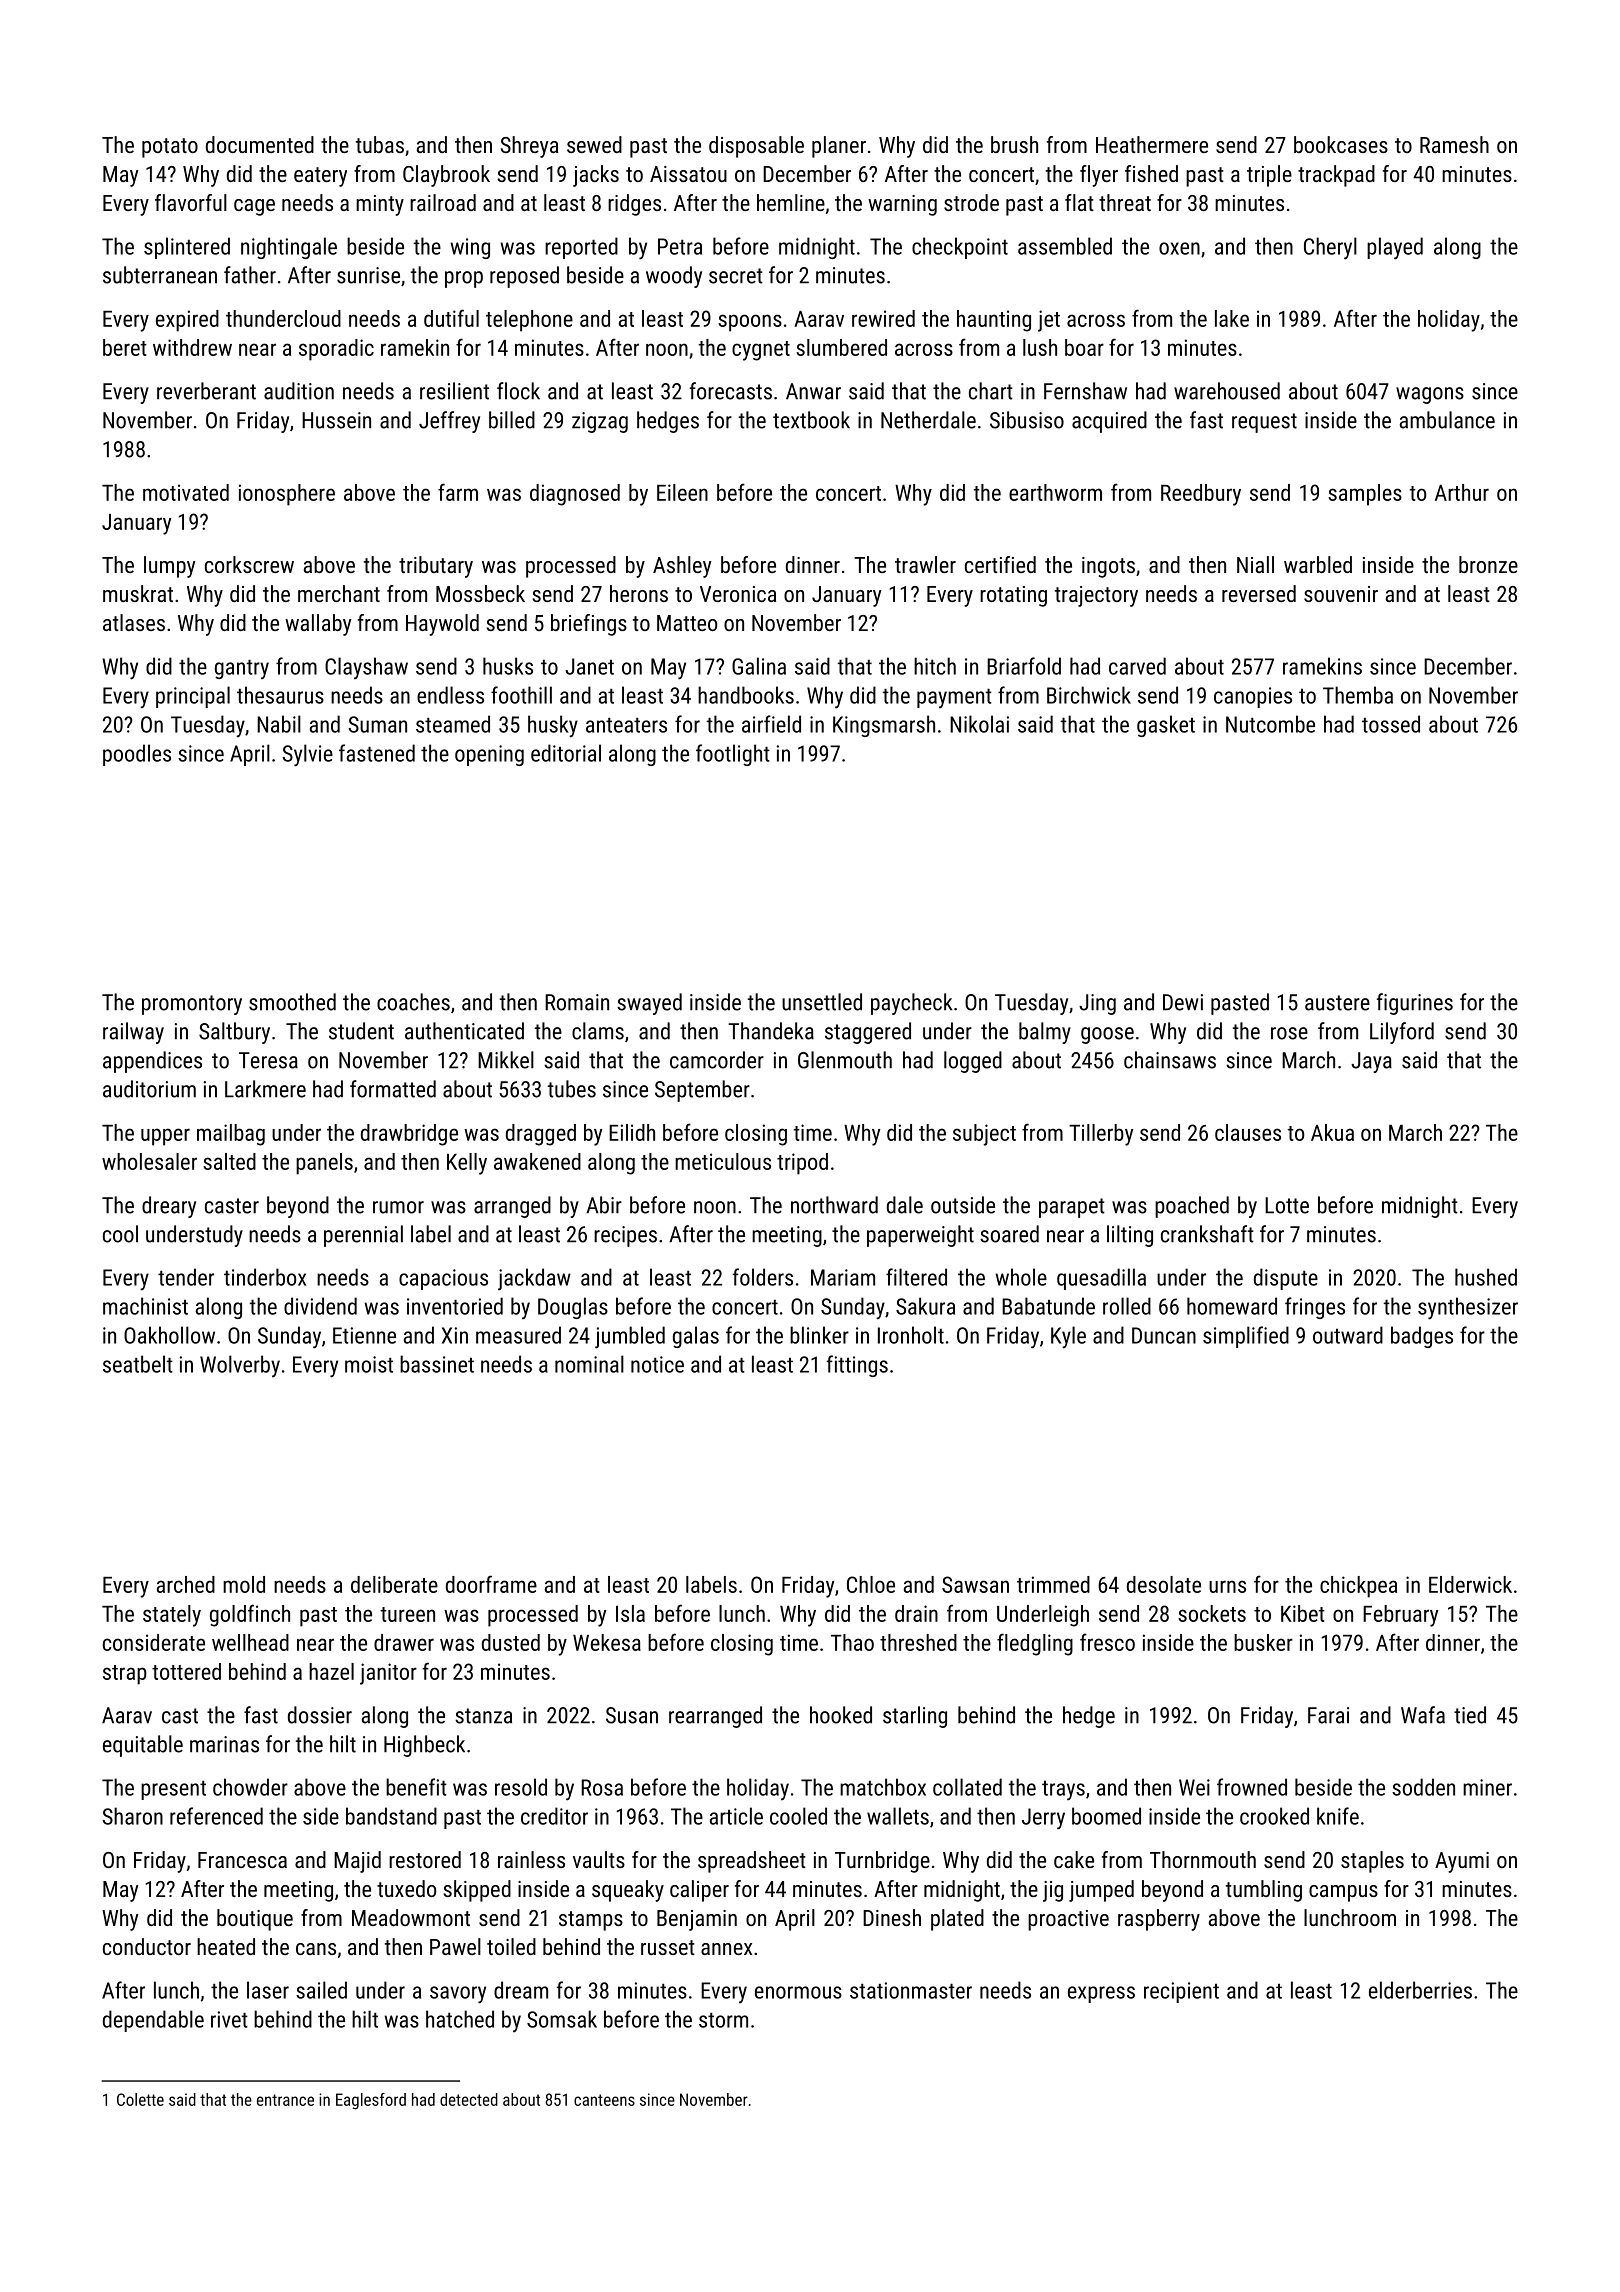 The height and width of the screenshot is (2292, 1620). What do you see at coordinates (1395, 248) in the screenshot?
I see `played` at bounding box center [1395, 248].
